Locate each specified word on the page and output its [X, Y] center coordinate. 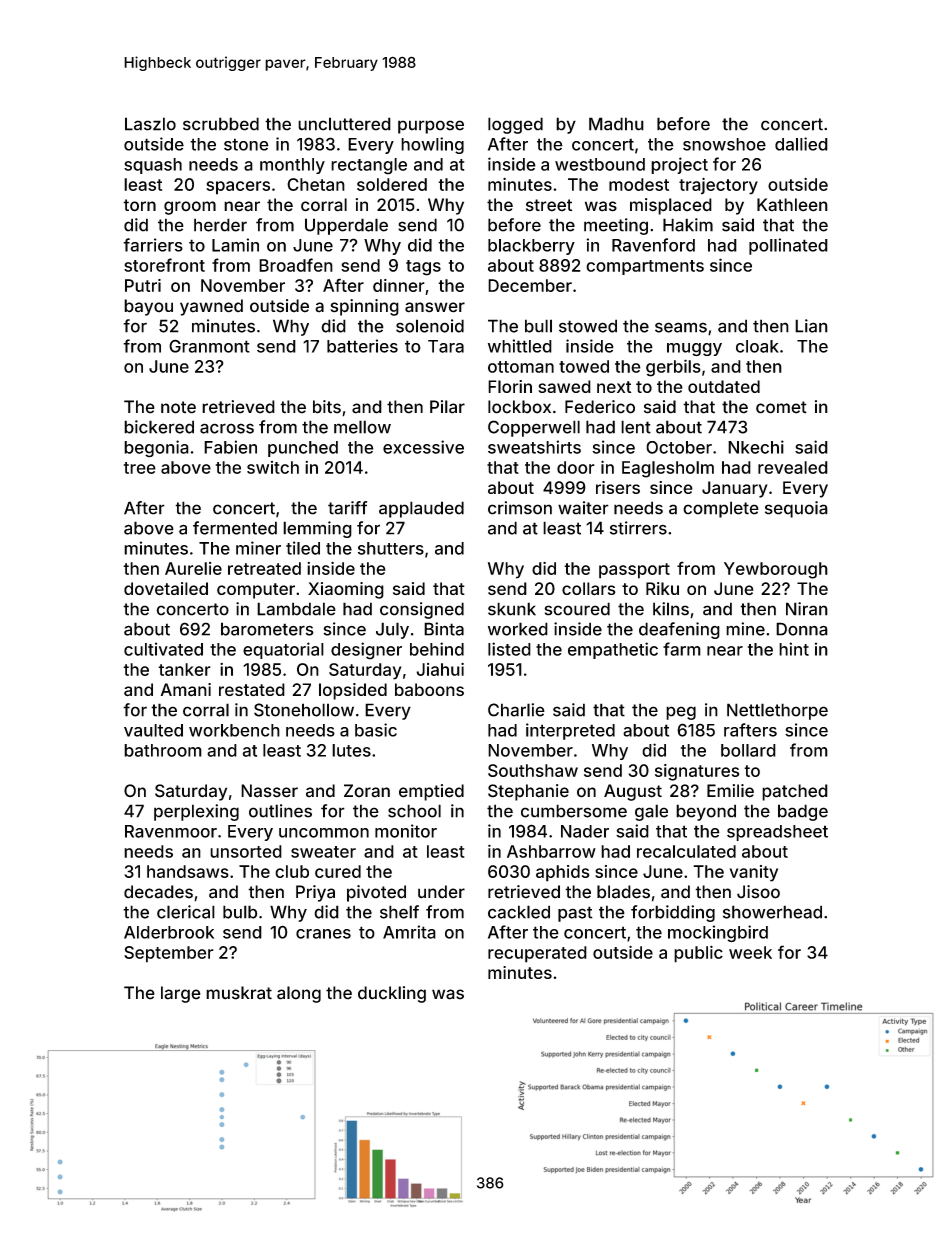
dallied [801, 144]
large [181, 994]
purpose [431, 127]
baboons [429, 689]
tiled [303, 548]
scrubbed [221, 124]
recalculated [686, 851]
